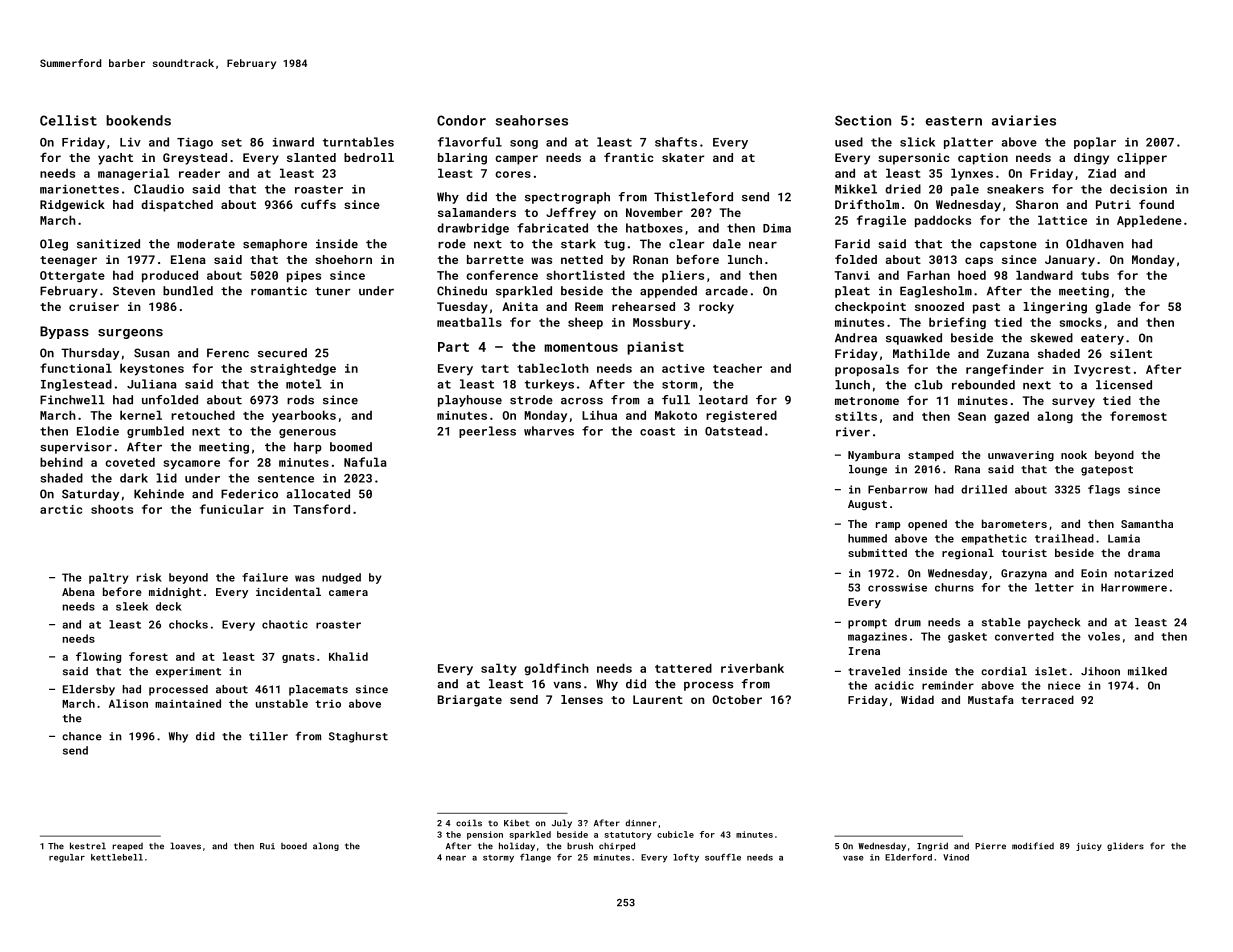 The width and height of the image is (1233, 952). I want to click on aviaries, so click(1024, 120).
